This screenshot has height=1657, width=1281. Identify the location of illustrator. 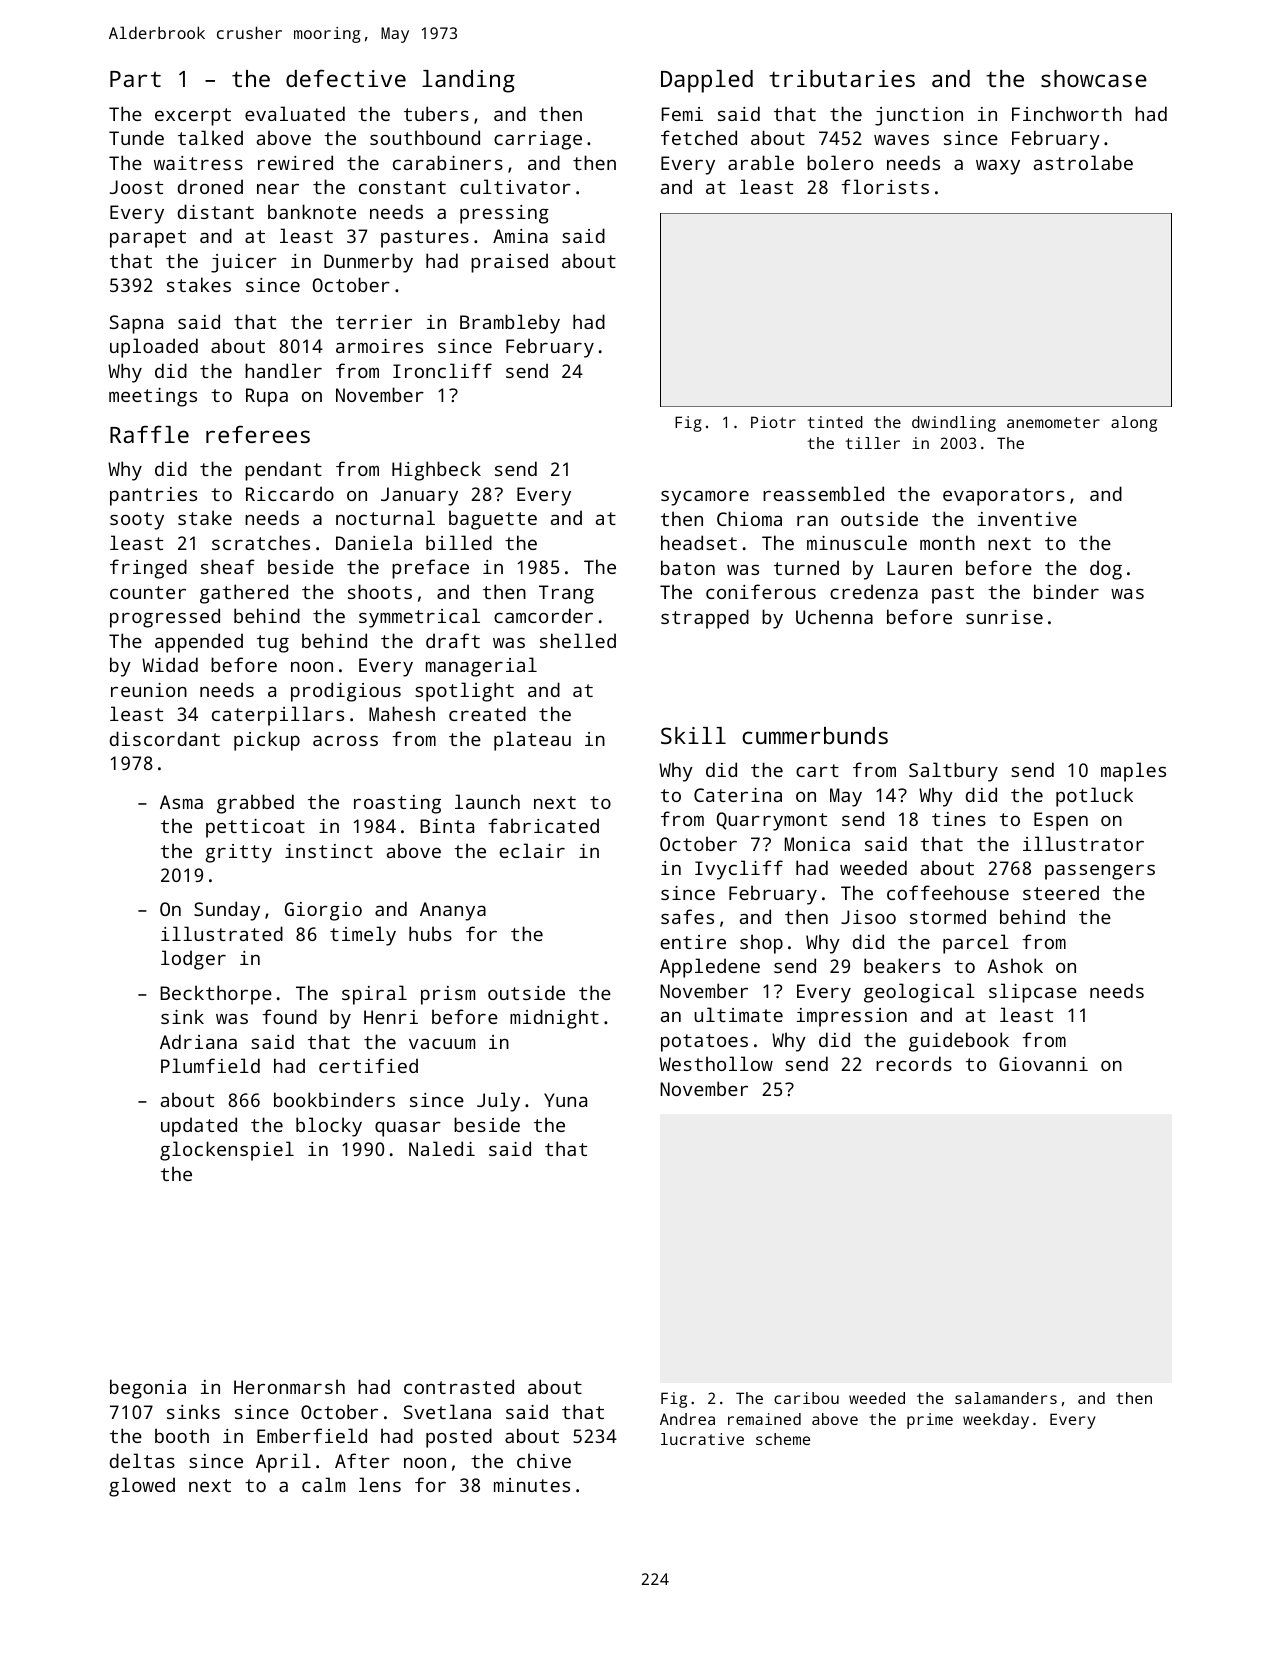
(1083, 843).
